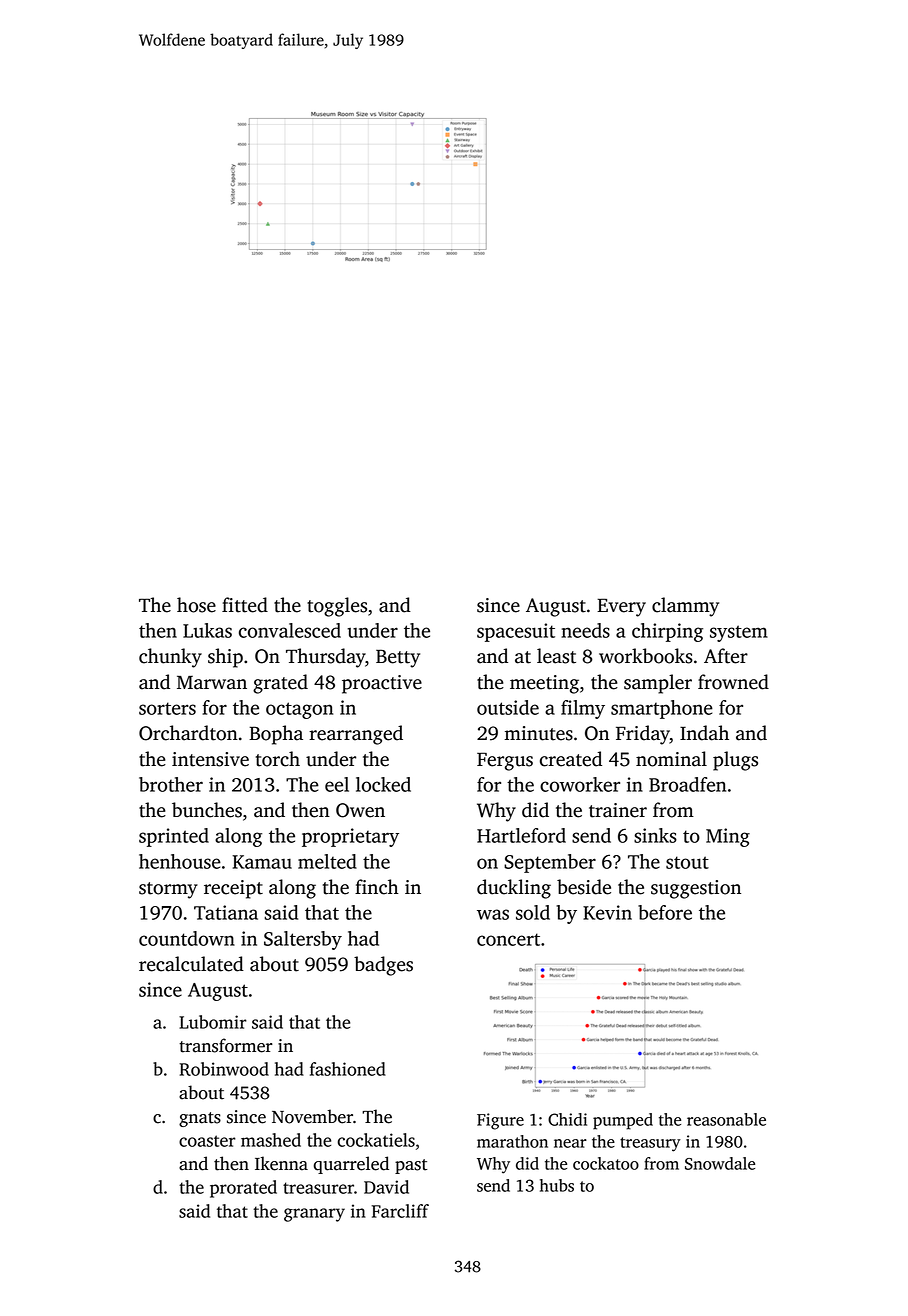 This page has height=1316, width=908. I want to click on toggles, so click(337, 607).
